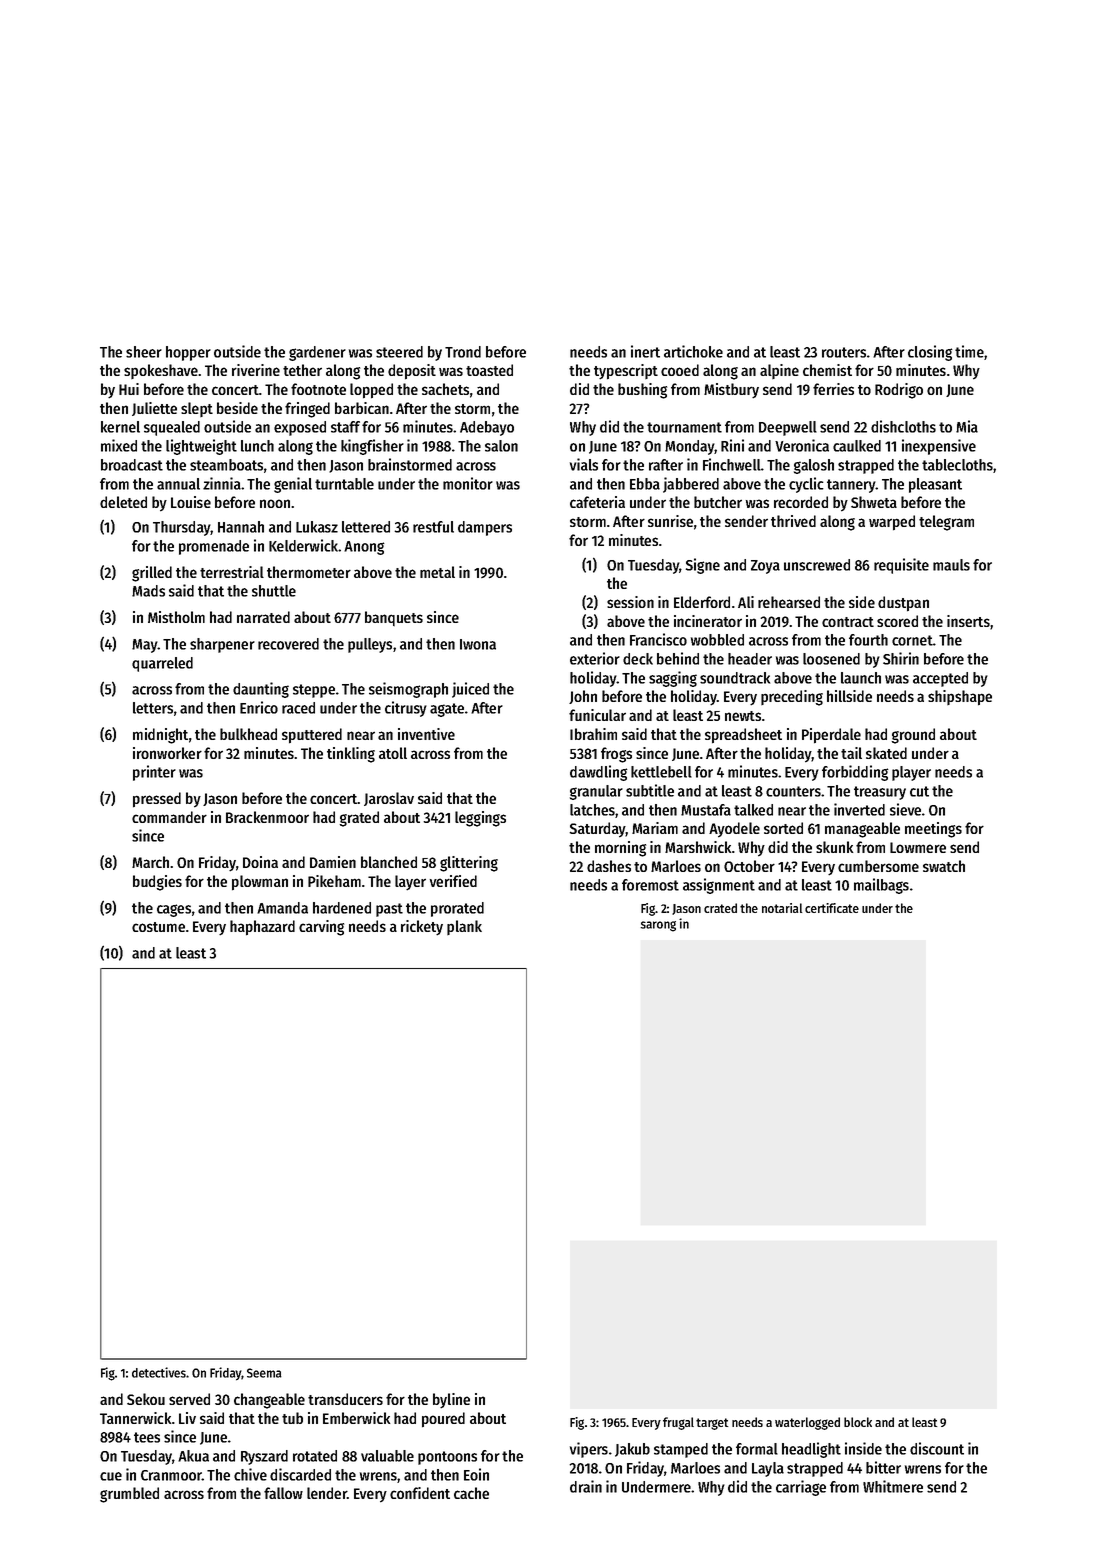  Describe the element at coordinates (282, 908) in the screenshot. I see `Amanda` at that location.
